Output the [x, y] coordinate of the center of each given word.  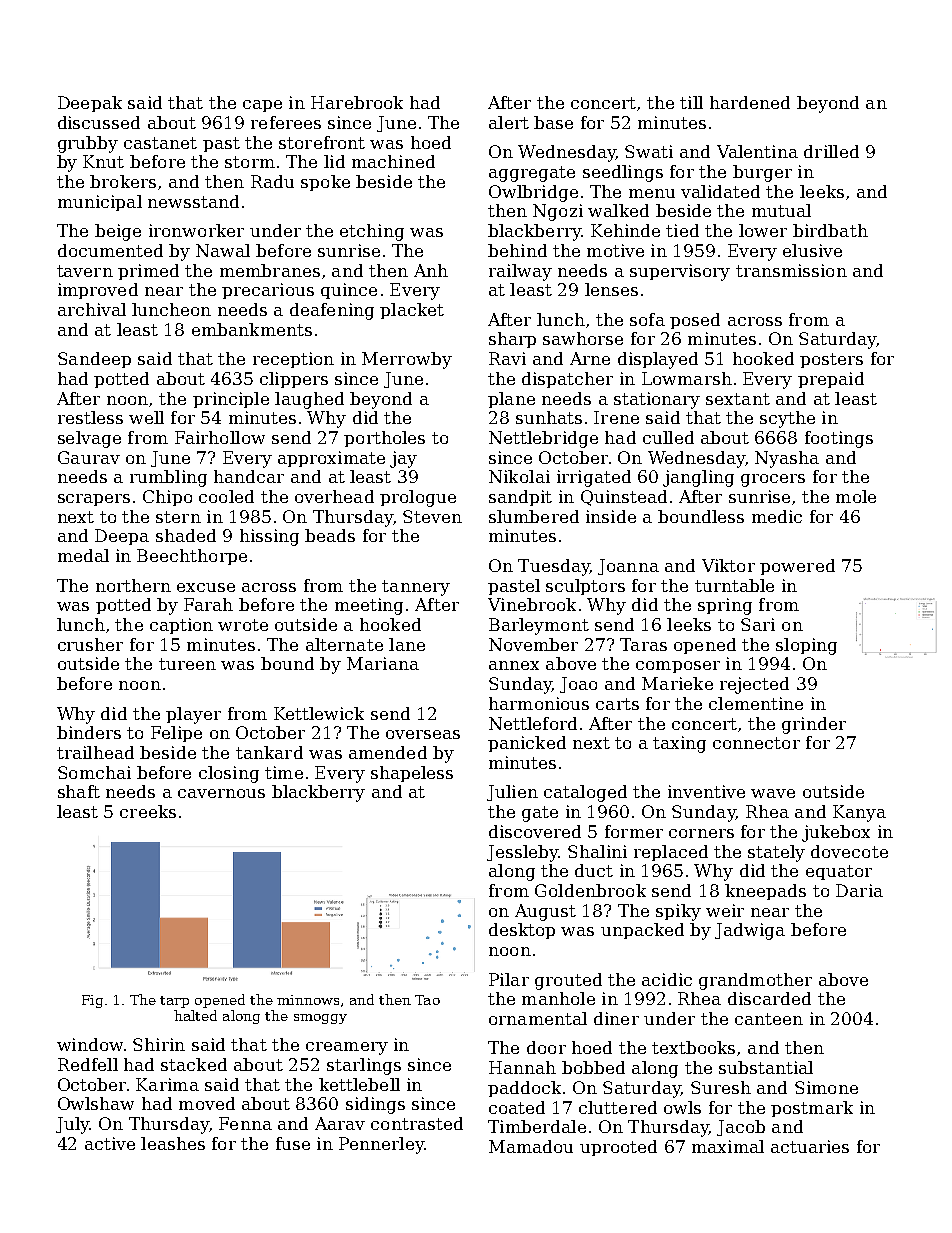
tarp [174, 1002]
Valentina [757, 151]
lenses [611, 289]
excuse [206, 587]
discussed [99, 122]
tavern [85, 271]
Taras [643, 644]
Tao [427, 1000]
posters [831, 360]
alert [509, 122]
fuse [293, 1143]
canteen [769, 1019]
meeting [369, 606]
